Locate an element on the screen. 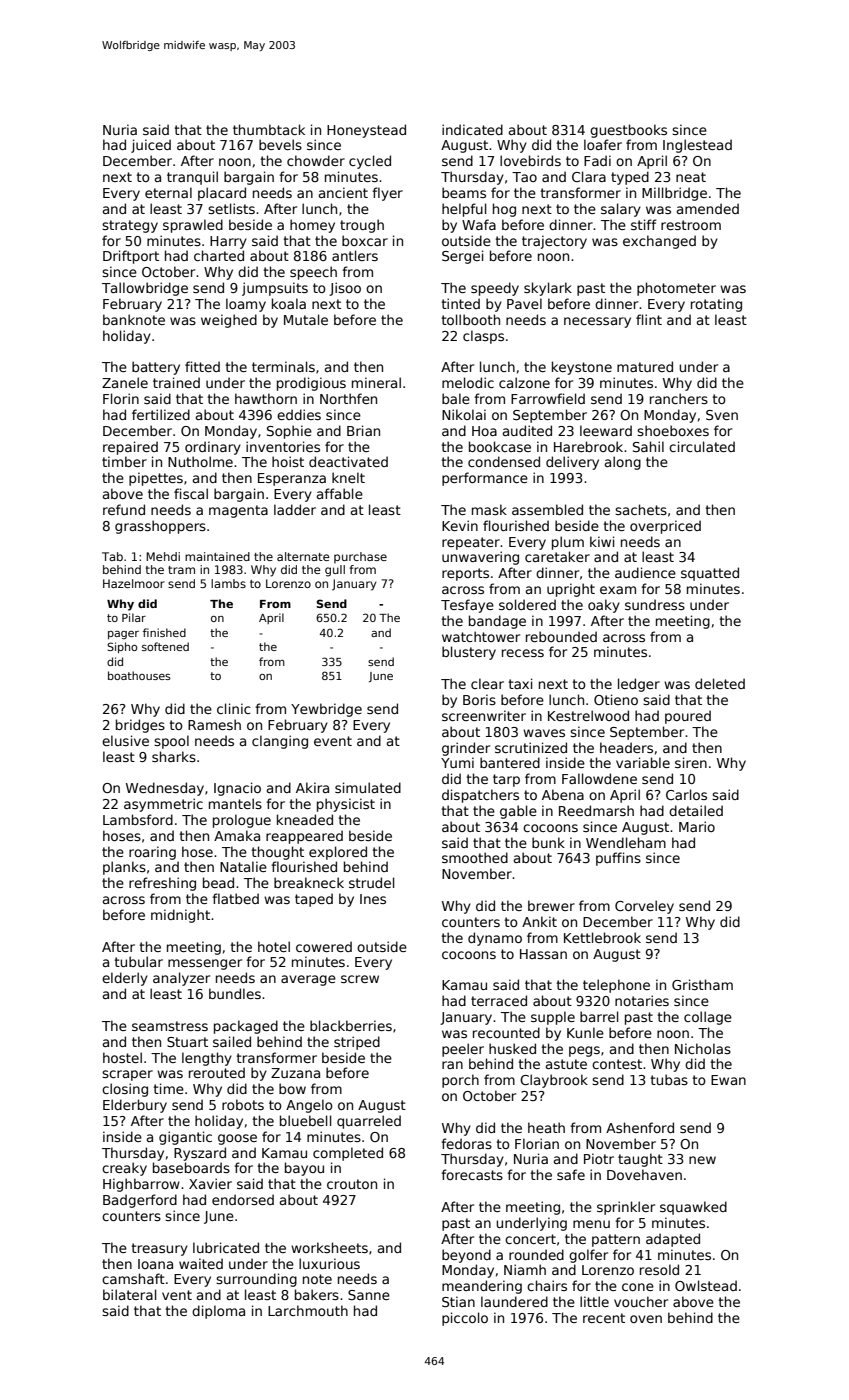  bilateral is located at coordinates (130, 1294).
